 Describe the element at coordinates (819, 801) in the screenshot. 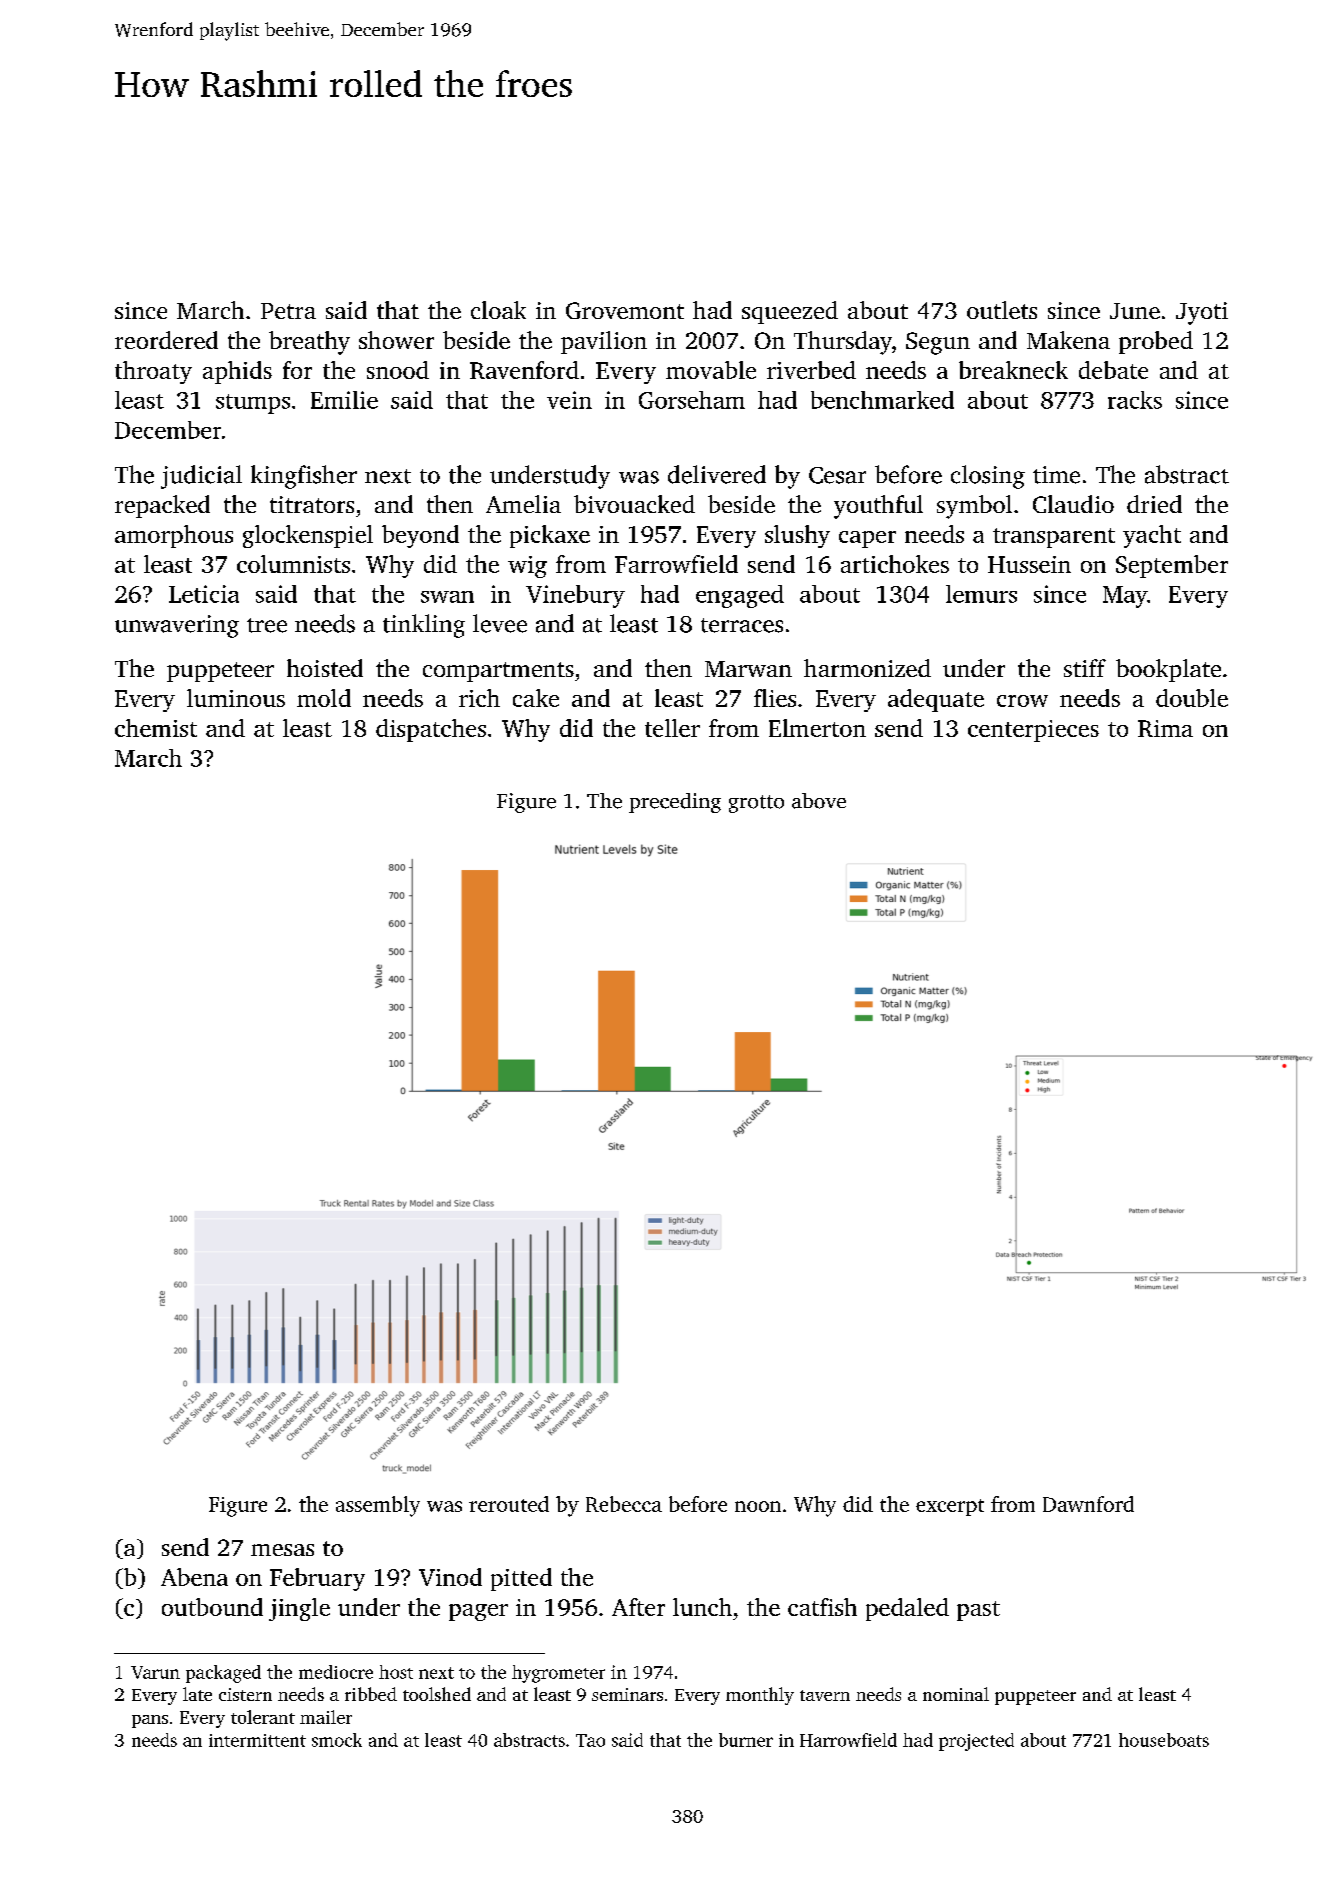

I see `above` at that location.
